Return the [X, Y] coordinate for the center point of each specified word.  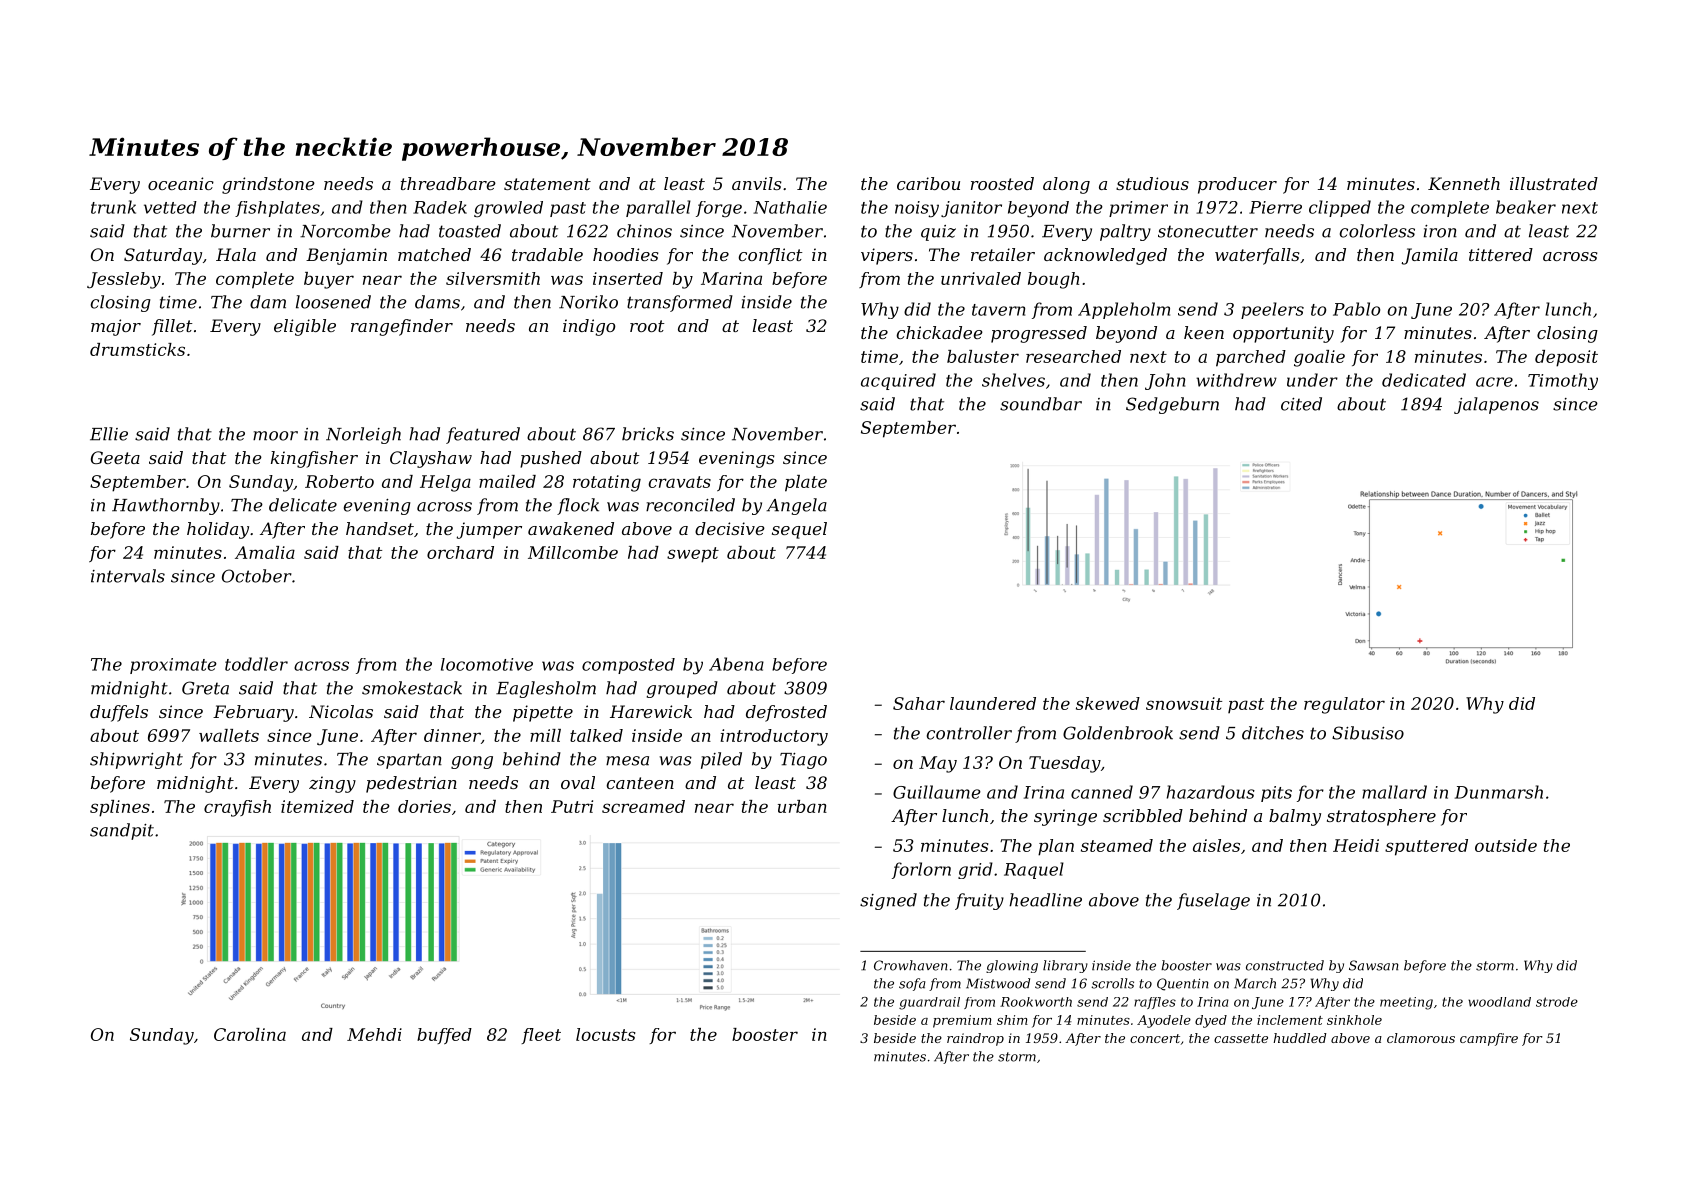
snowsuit [1184, 703]
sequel [799, 530]
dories [424, 806]
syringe [1065, 817]
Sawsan [1373, 965]
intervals [128, 576]
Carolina [250, 1034]
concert [1155, 1038]
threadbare [448, 183]
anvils [757, 183]
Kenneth [1464, 183]
